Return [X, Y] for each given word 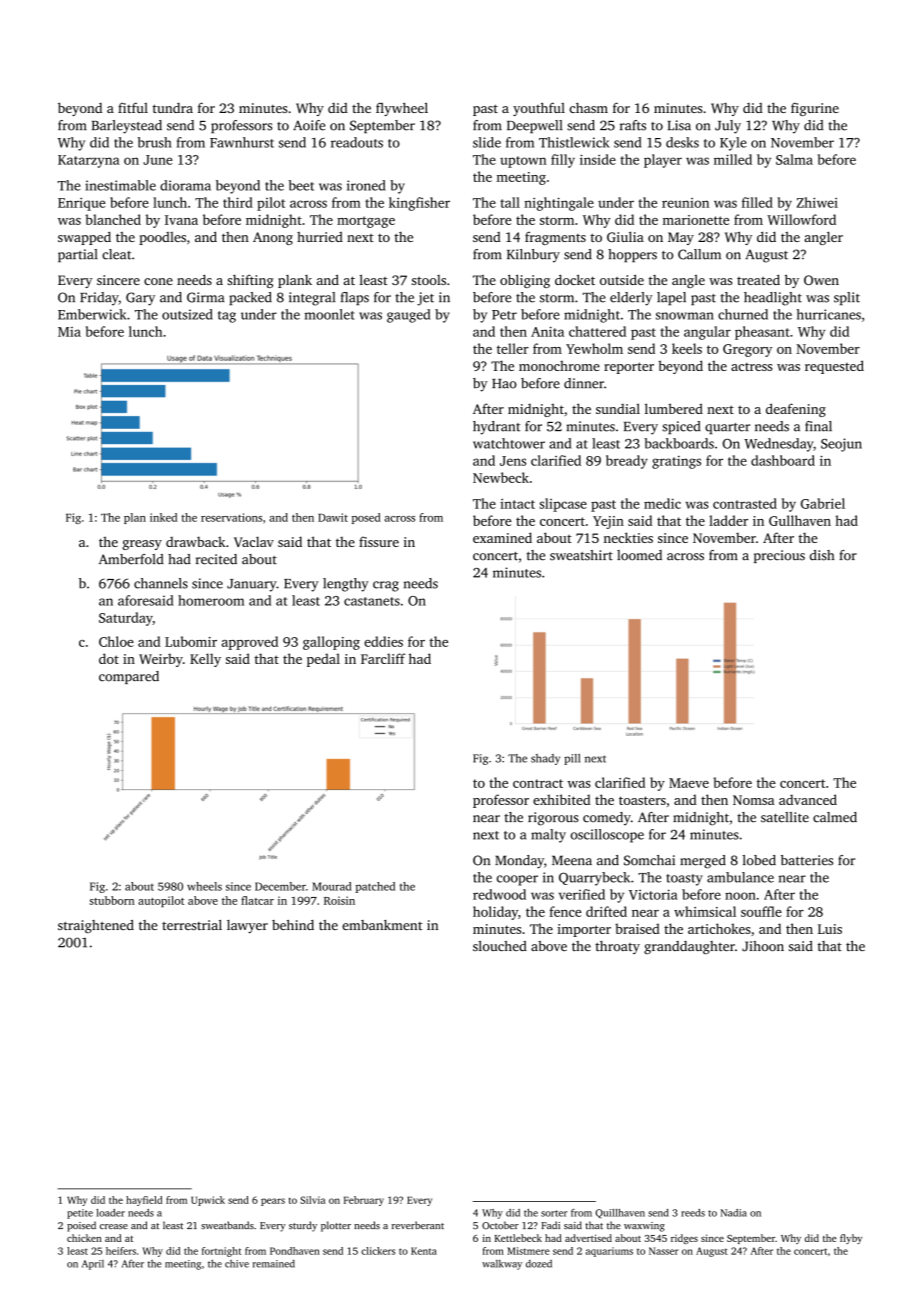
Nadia [733, 1213]
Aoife [309, 125]
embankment [382, 925]
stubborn [112, 900]
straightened [96, 926]
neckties [628, 537]
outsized [187, 314]
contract [538, 783]
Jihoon [763, 946]
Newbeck [501, 477]
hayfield [144, 1201]
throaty [617, 947]
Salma [794, 159]
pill [572, 759]
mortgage [366, 222]
